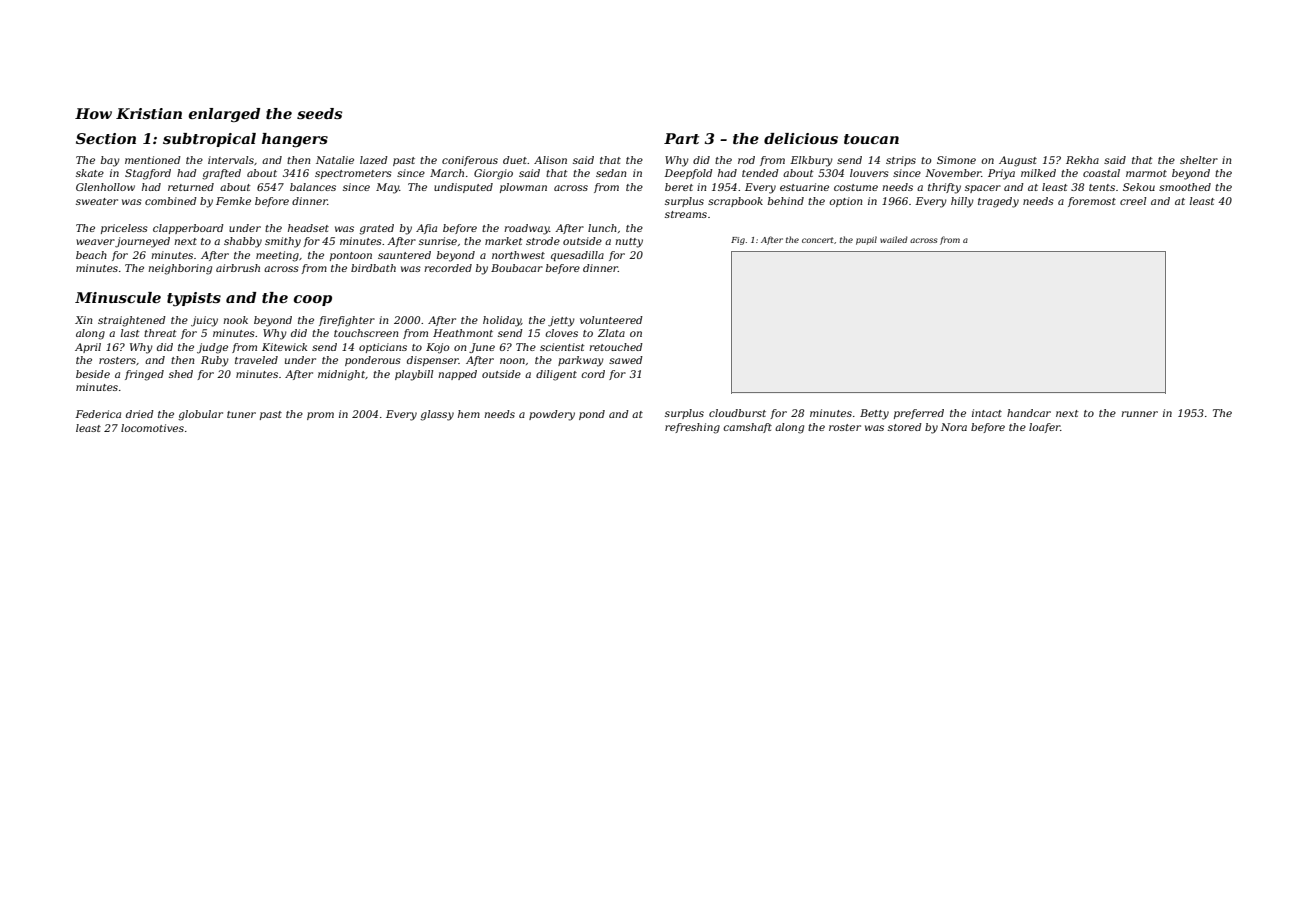 This screenshot has width=1308, height=924. What do you see at coordinates (616, 347) in the screenshot?
I see `retouched` at bounding box center [616, 347].
